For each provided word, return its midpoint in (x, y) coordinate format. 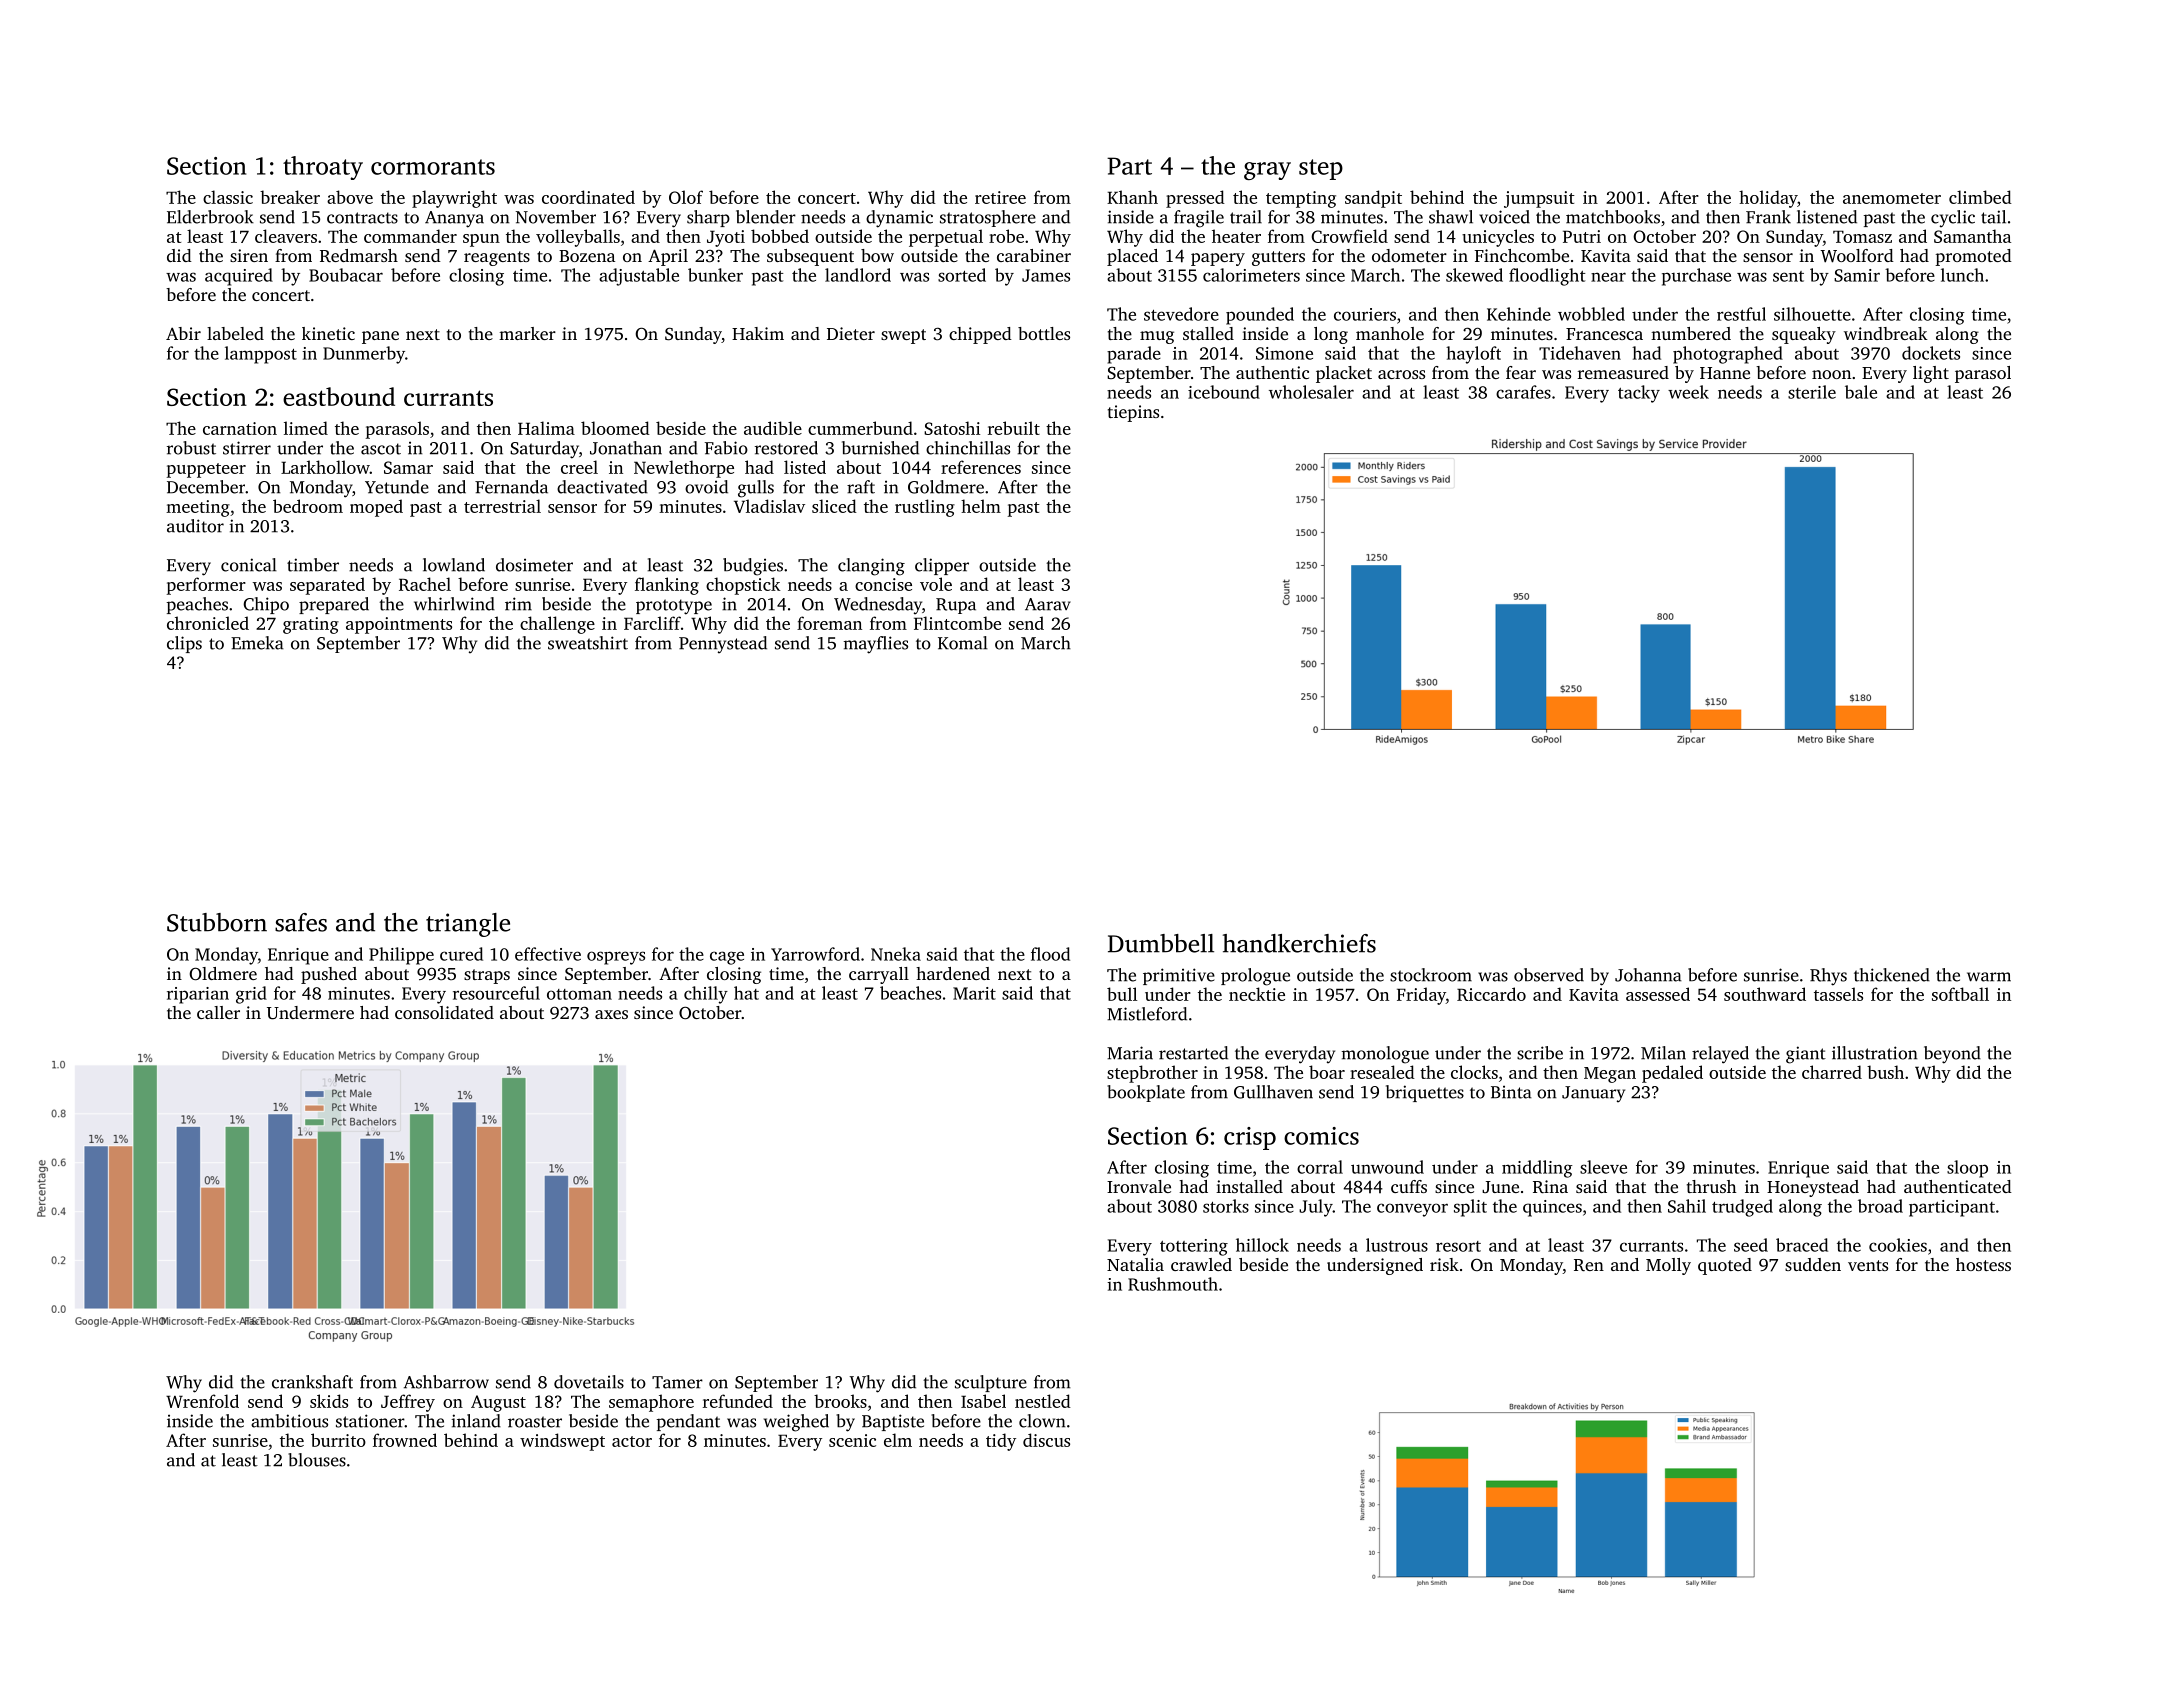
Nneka (896, 954)
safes (301, 922)
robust (191, 448)
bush (1885, 1072)
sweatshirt (588, 643)
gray (1267, 171)
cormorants (433, 167)
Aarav (1048, 604)
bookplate (1146, 1093)
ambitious (289, 1421)
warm (1989, 977)
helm (981, 506)
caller (218, 1012)
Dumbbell (1161, 943)
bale (1861, 392)
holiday (1768, 199)
